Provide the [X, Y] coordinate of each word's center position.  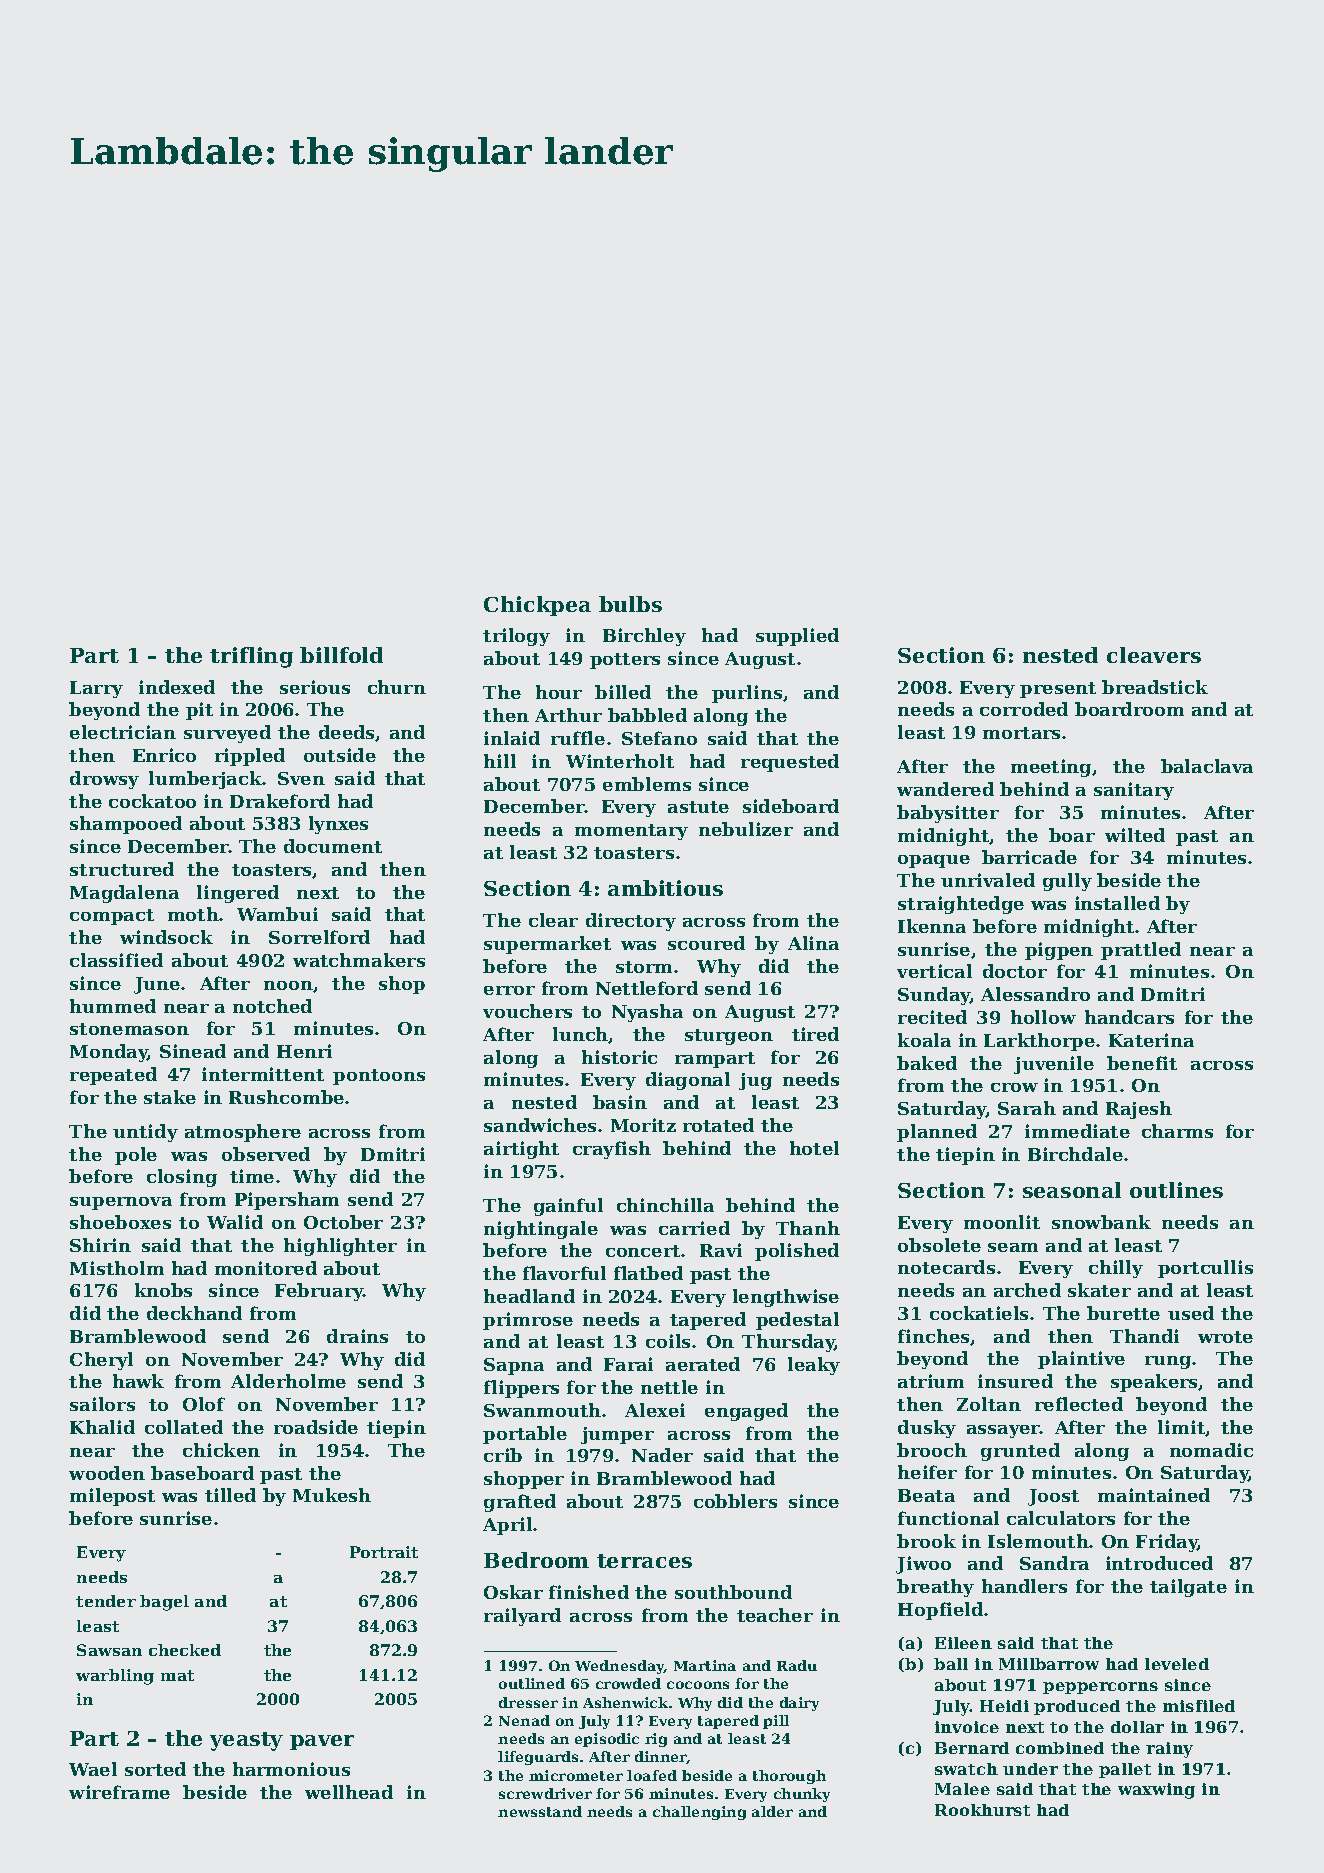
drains [357, 1336]
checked [185, 1650]
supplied [797, 637]
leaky [814, 1366]
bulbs [630, 604]
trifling [251, 657]
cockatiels [979, 1313]
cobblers [735, 1501]
